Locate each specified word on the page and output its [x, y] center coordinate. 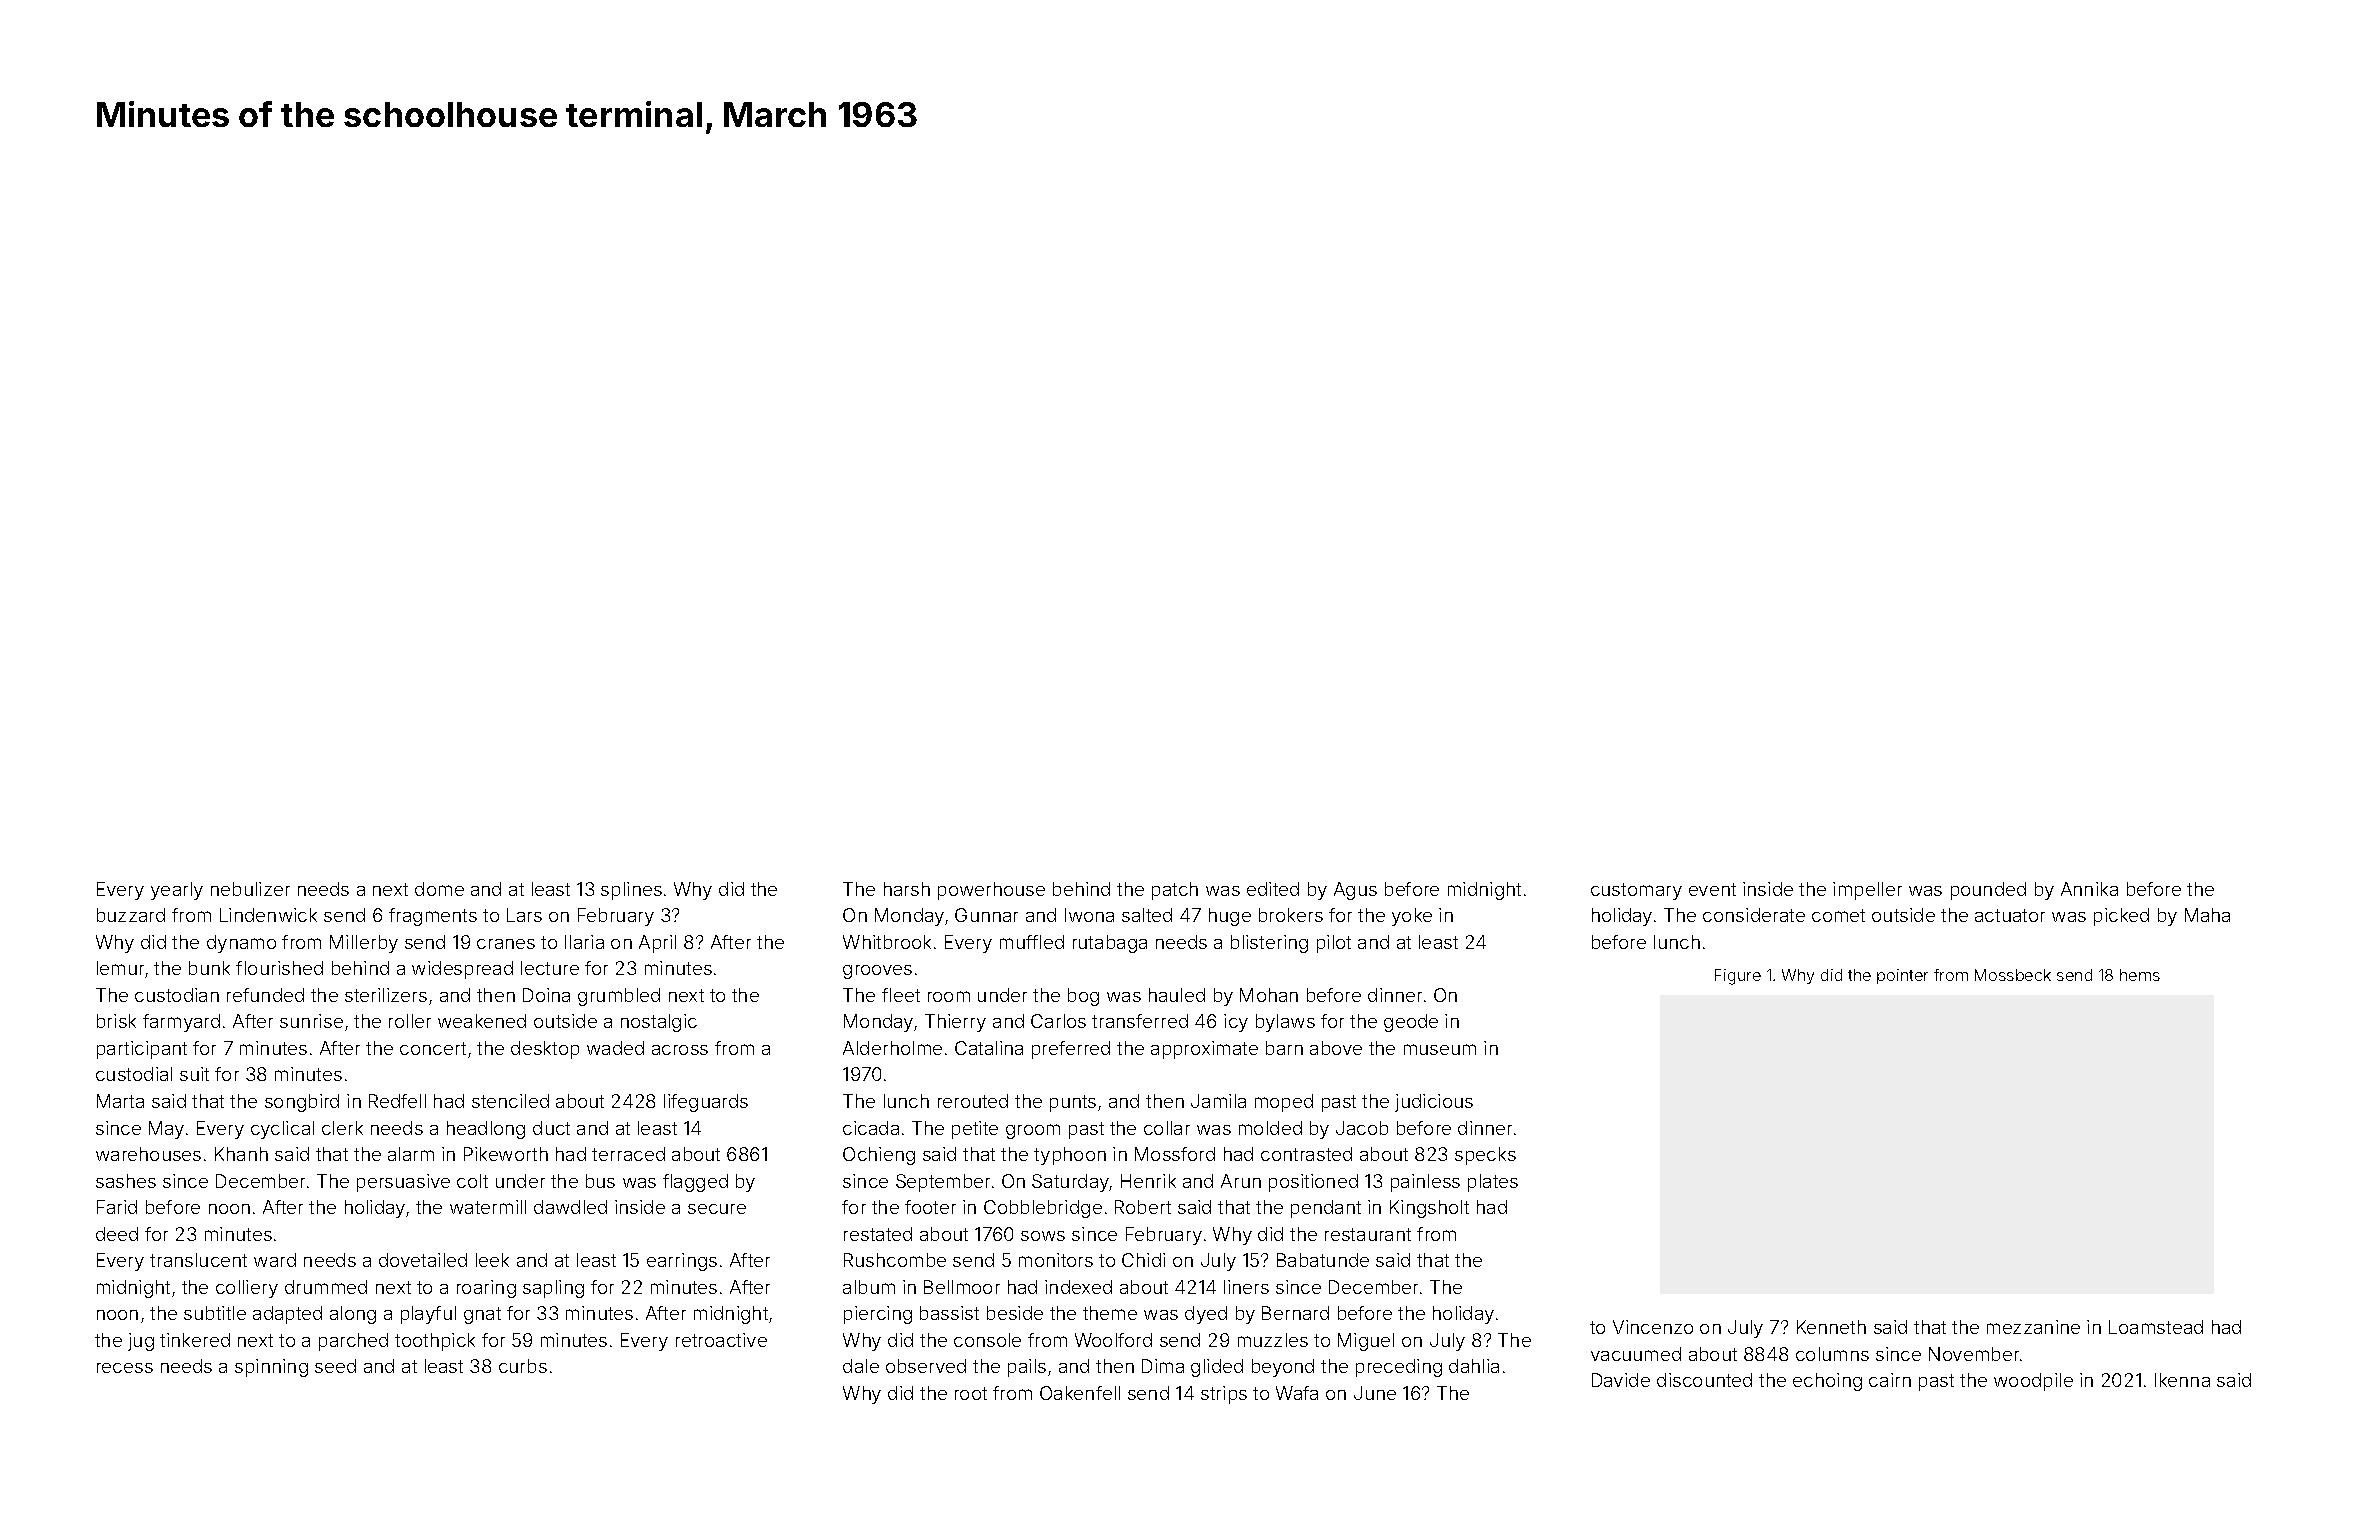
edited [1273, 889]
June [1375, 1393]
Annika [2089, 889]
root [971, 1393]
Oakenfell [1080, 1393]
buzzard [131, 915]
